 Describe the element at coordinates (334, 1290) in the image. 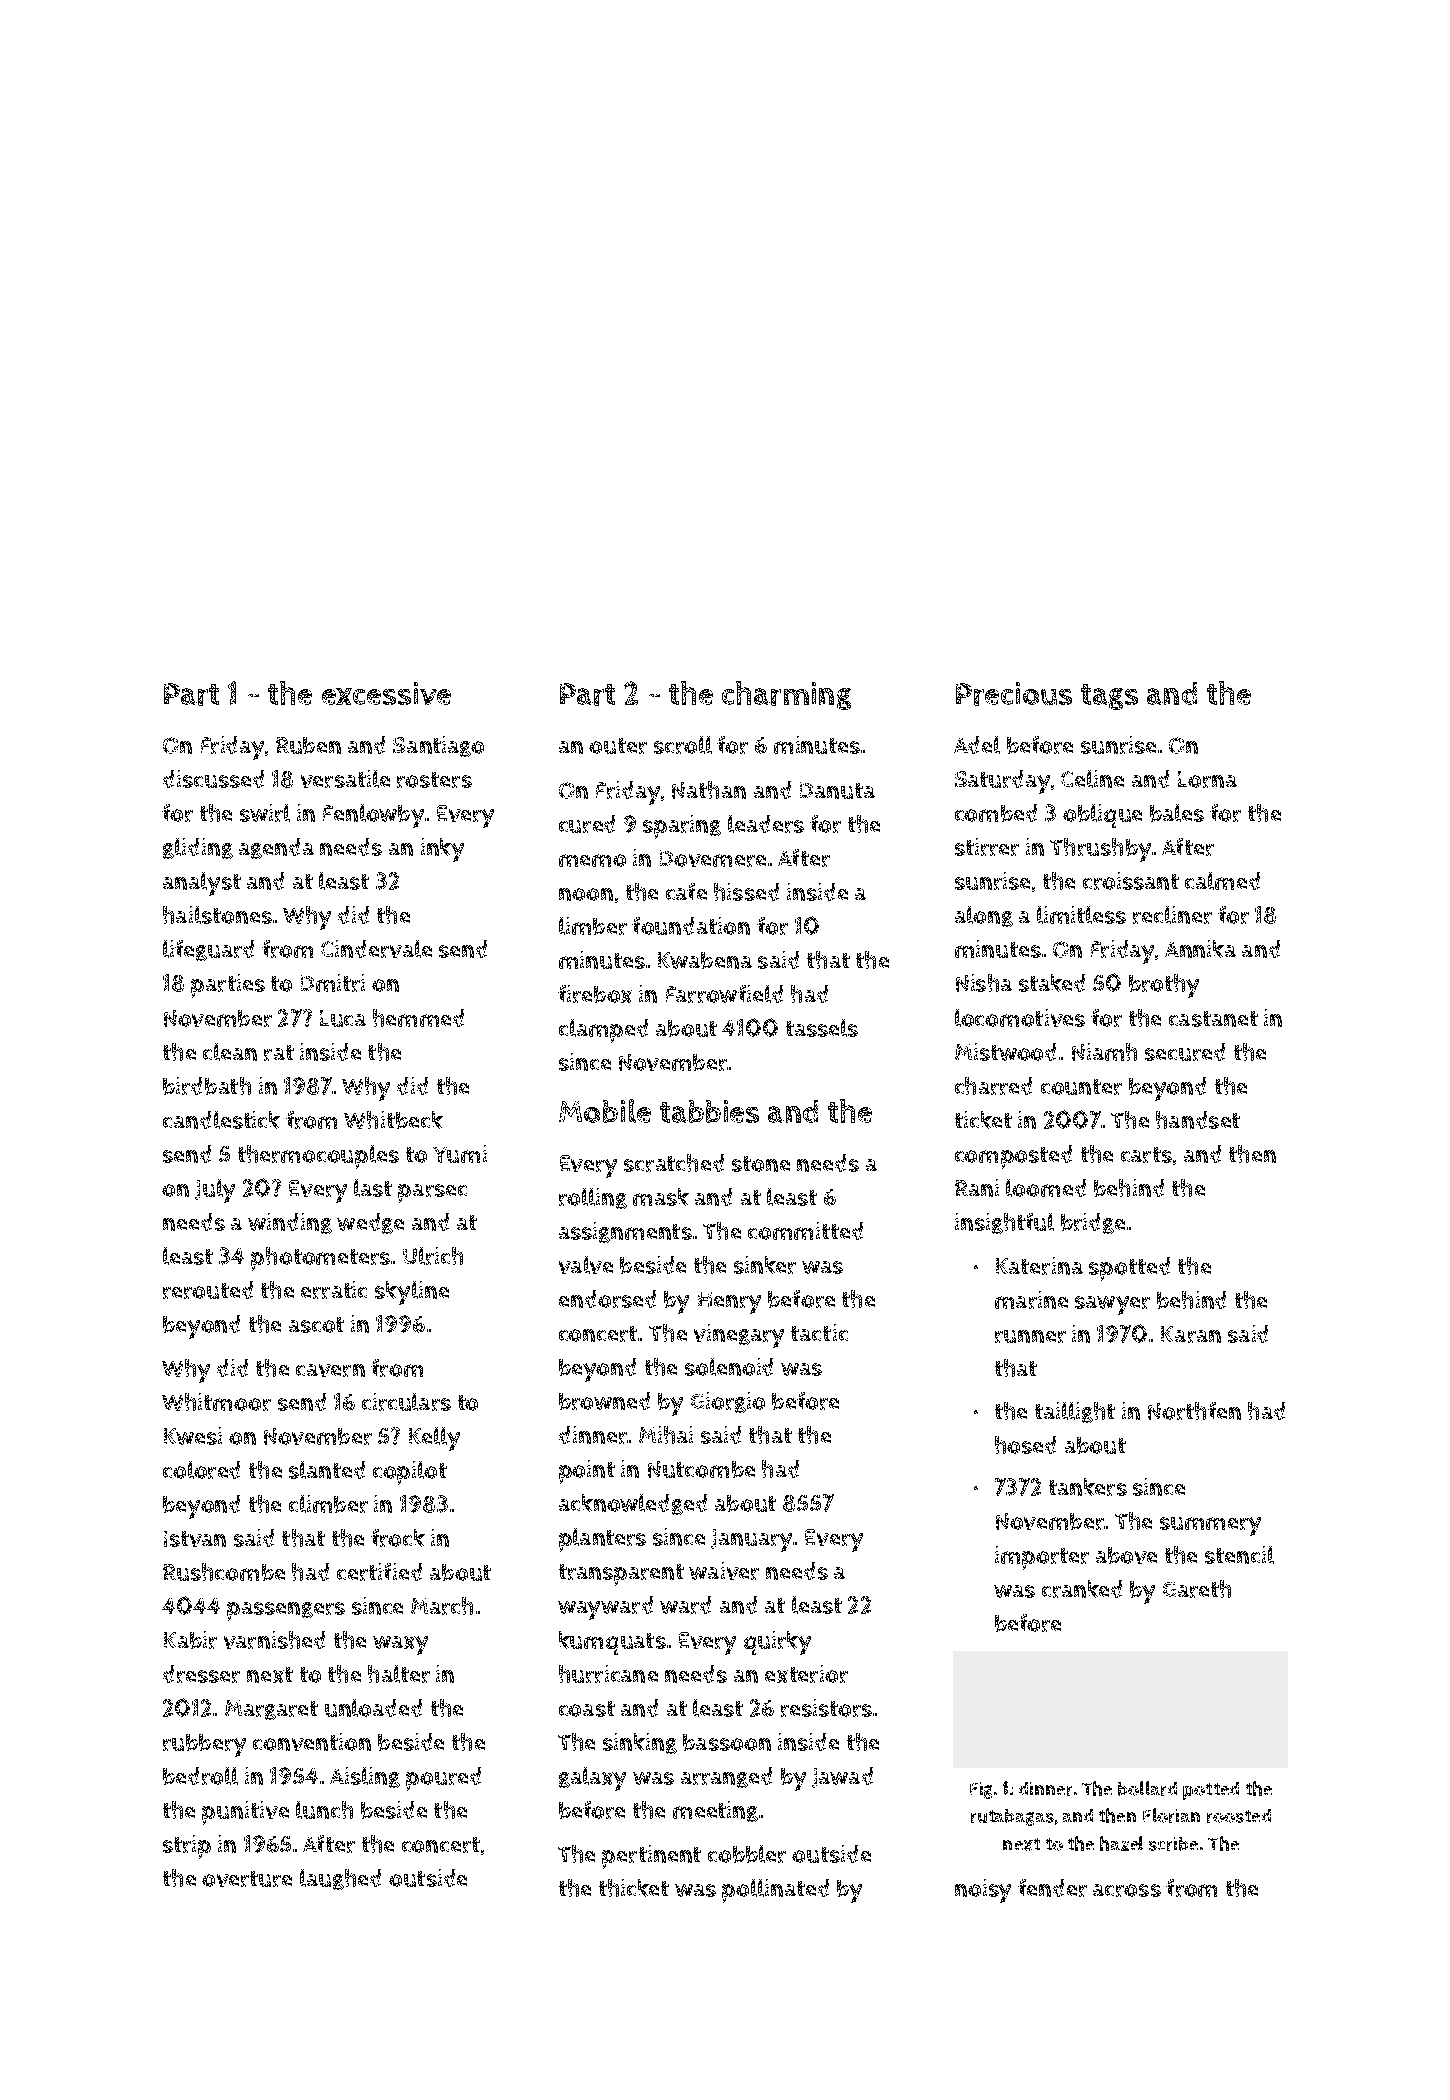

I see `erratic` at that location.
